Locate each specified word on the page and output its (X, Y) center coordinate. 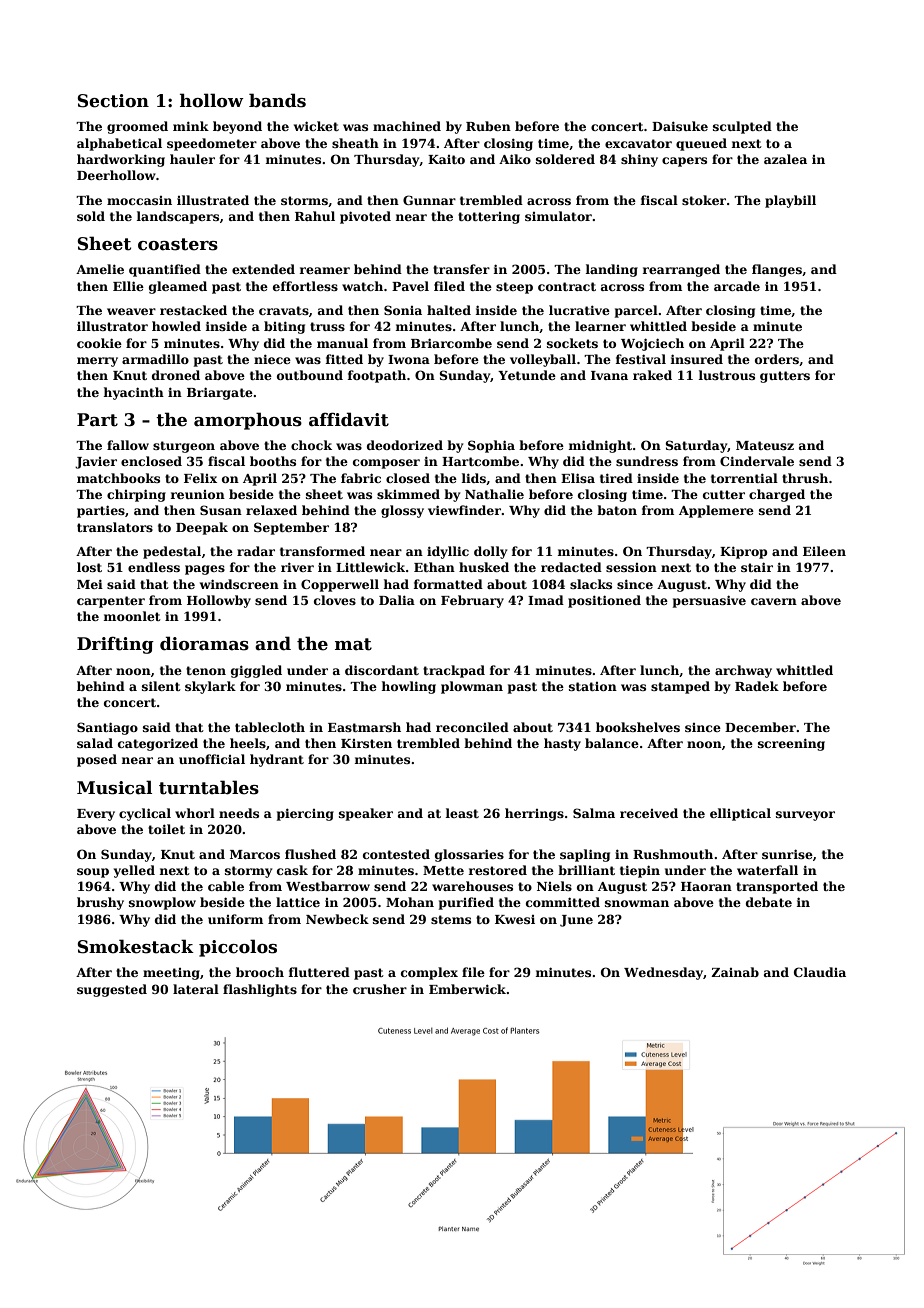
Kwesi (515, 919)
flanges (777, 270)
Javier (96, 463)
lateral (196, 989)
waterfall (767, 870)
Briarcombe (451, 343)
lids (473, 478)
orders (777, 359)
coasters (178, 244)
